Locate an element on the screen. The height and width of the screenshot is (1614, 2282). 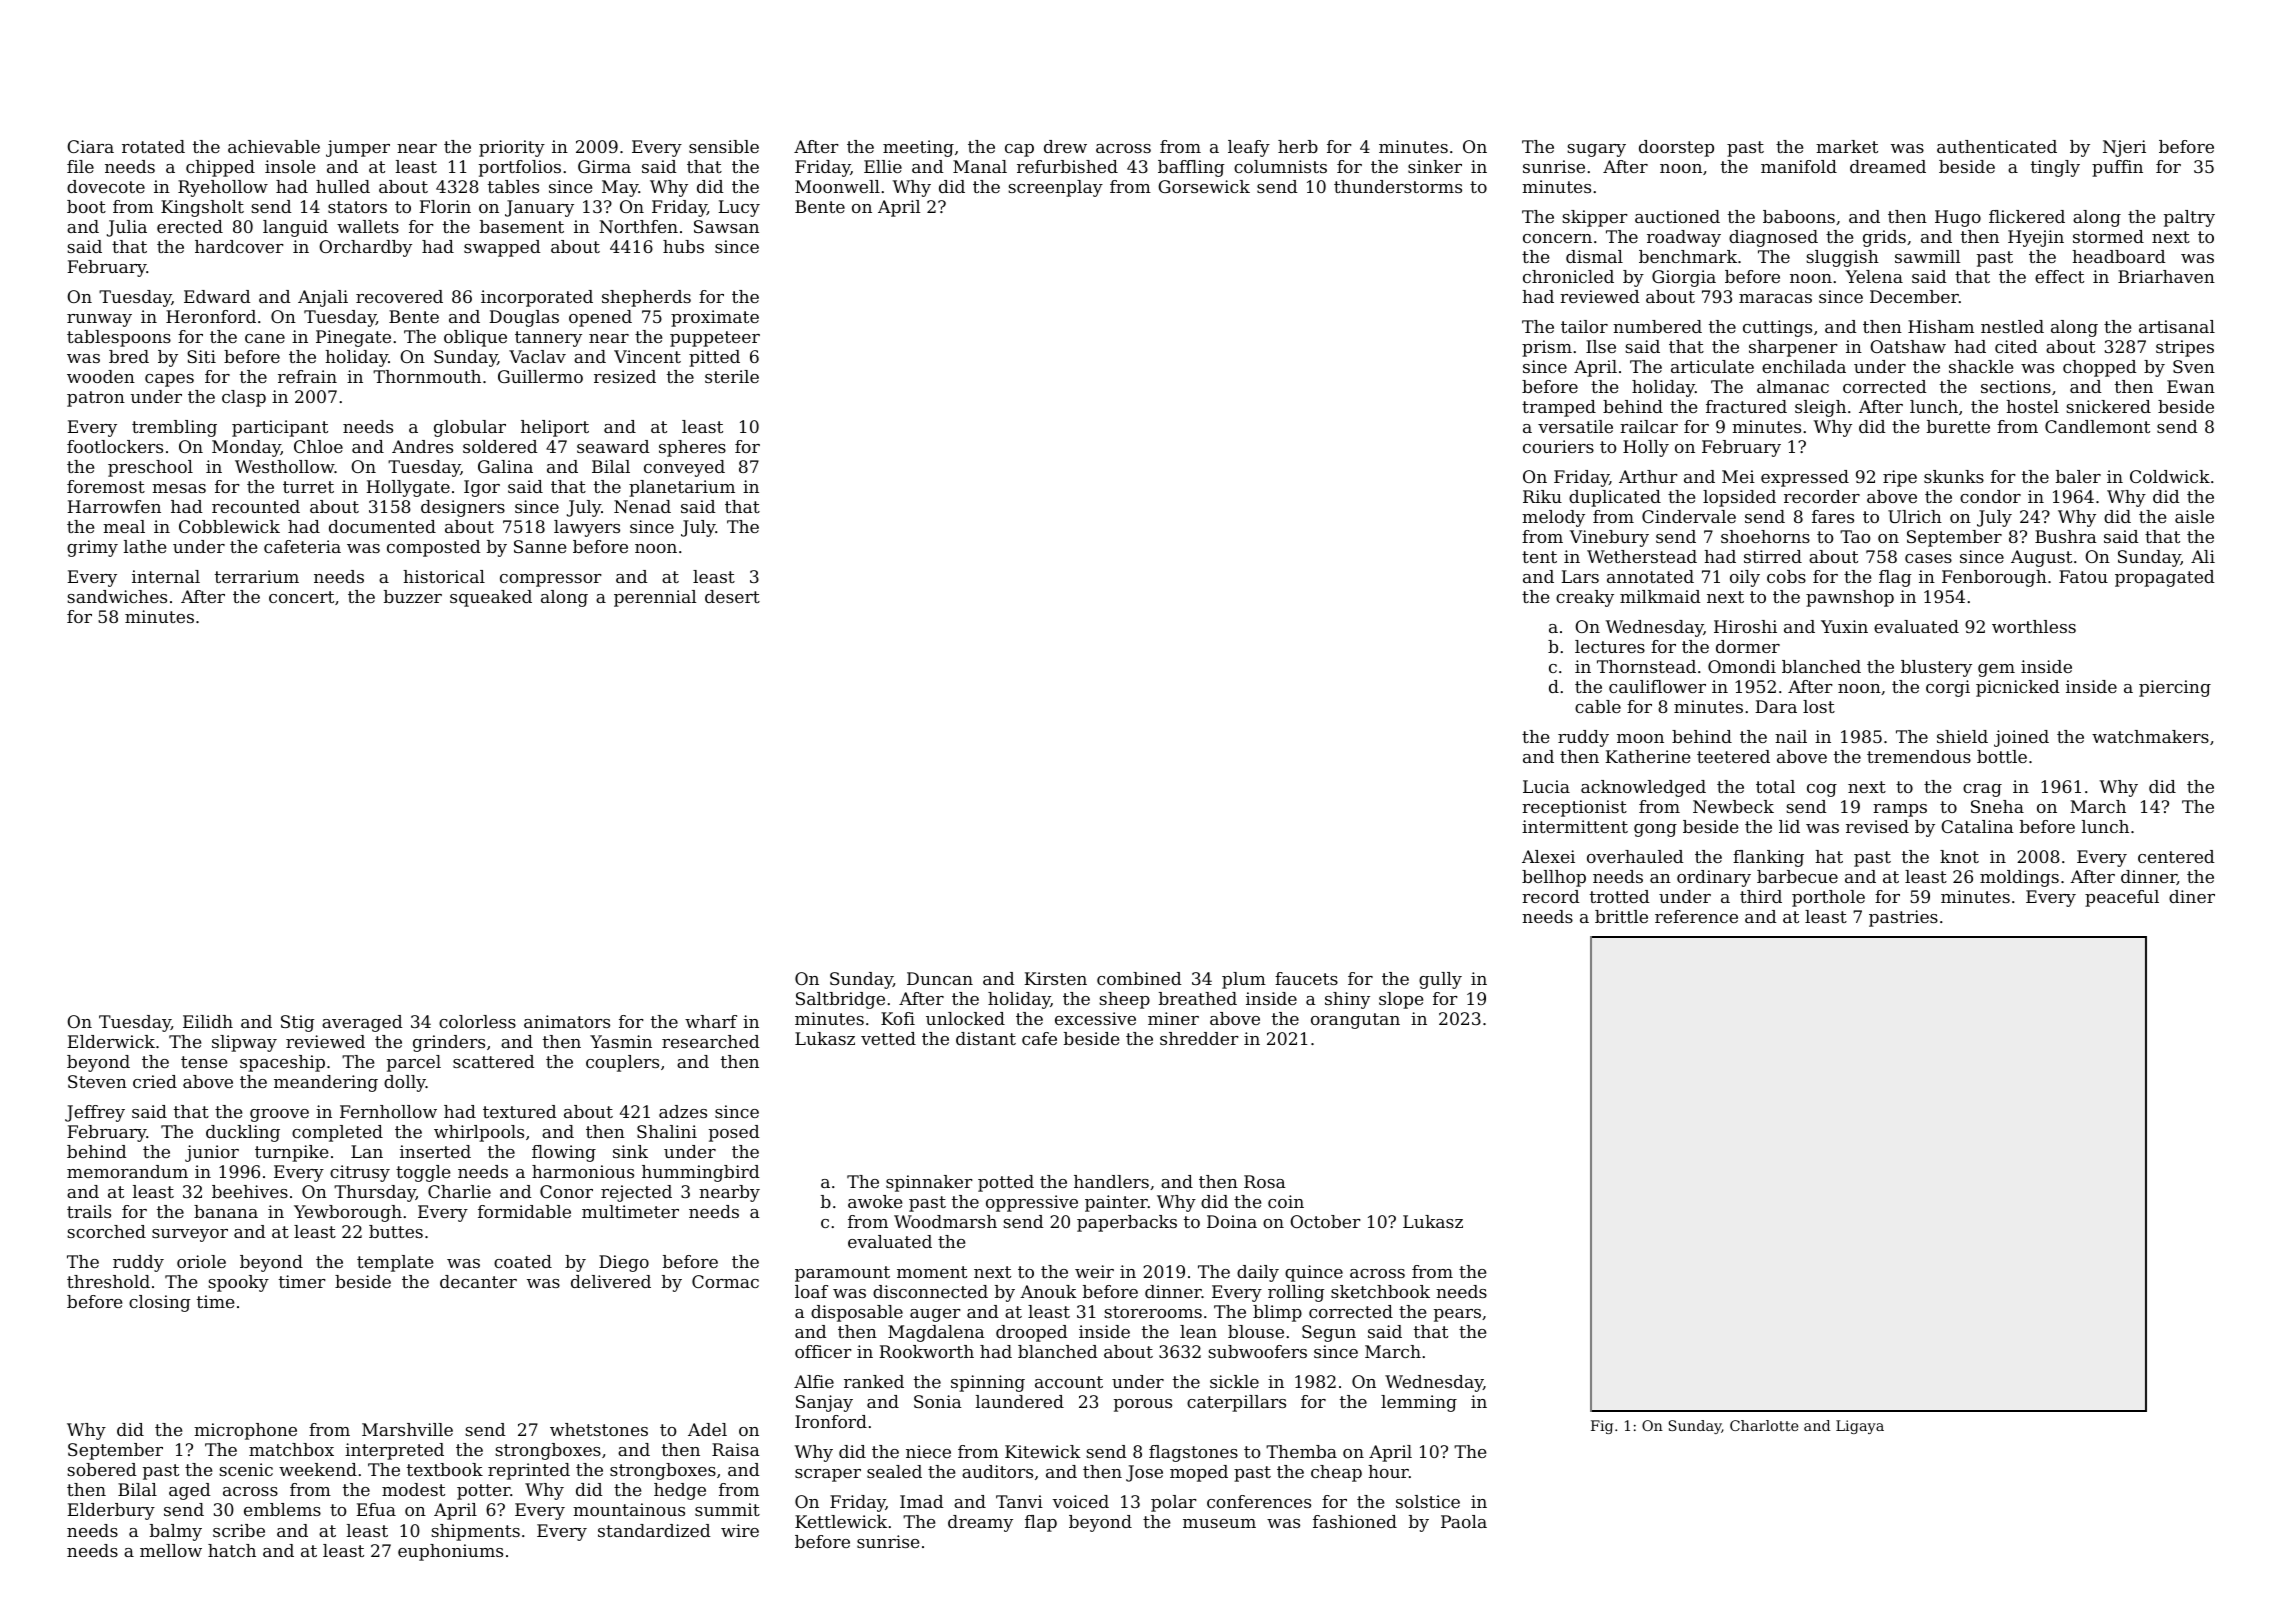
pears is located at coordinates (1457, 1315).
